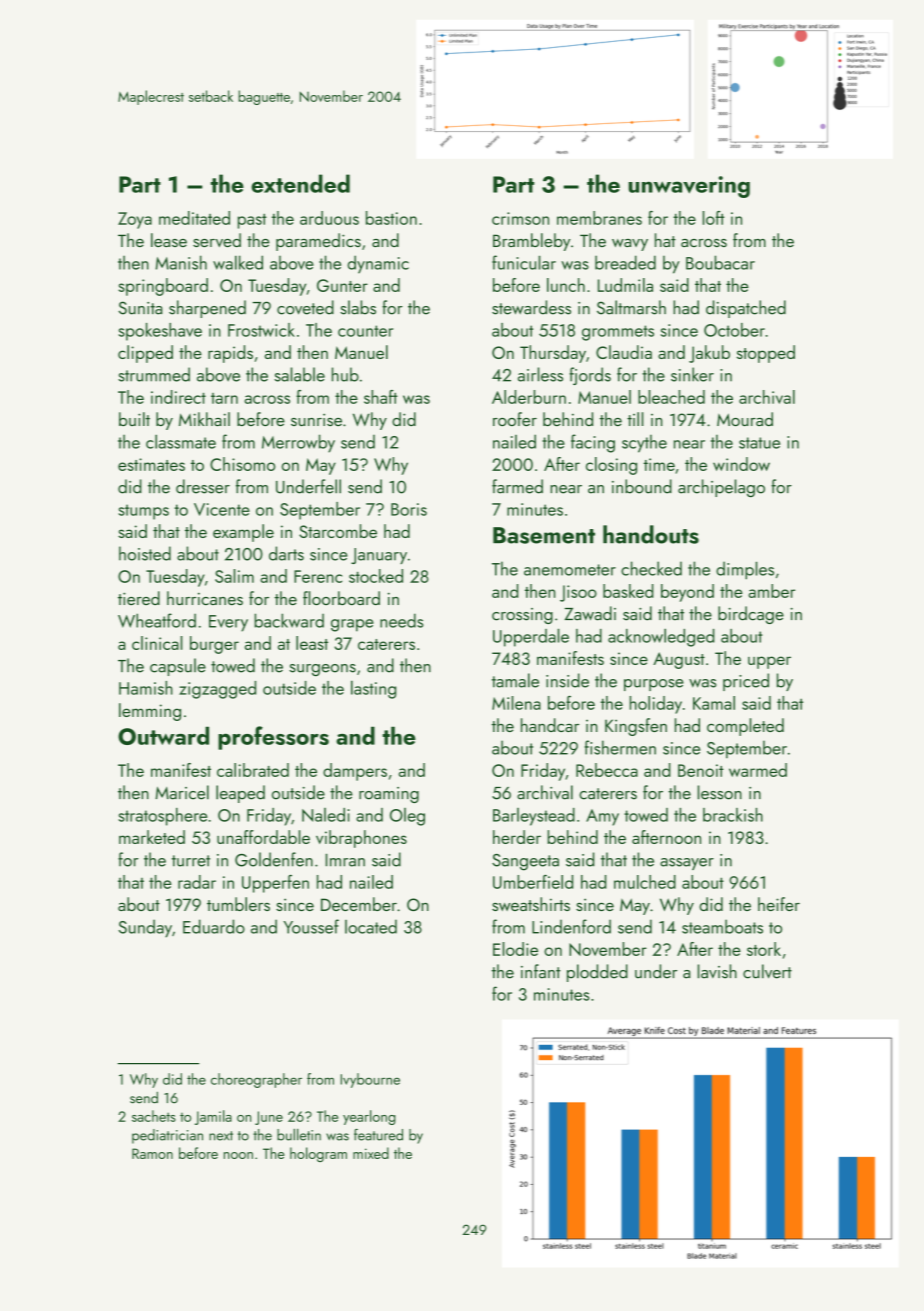 The height and width of the screenshot is (1311, 924). I want to click on crossing, so click(522, 616).
